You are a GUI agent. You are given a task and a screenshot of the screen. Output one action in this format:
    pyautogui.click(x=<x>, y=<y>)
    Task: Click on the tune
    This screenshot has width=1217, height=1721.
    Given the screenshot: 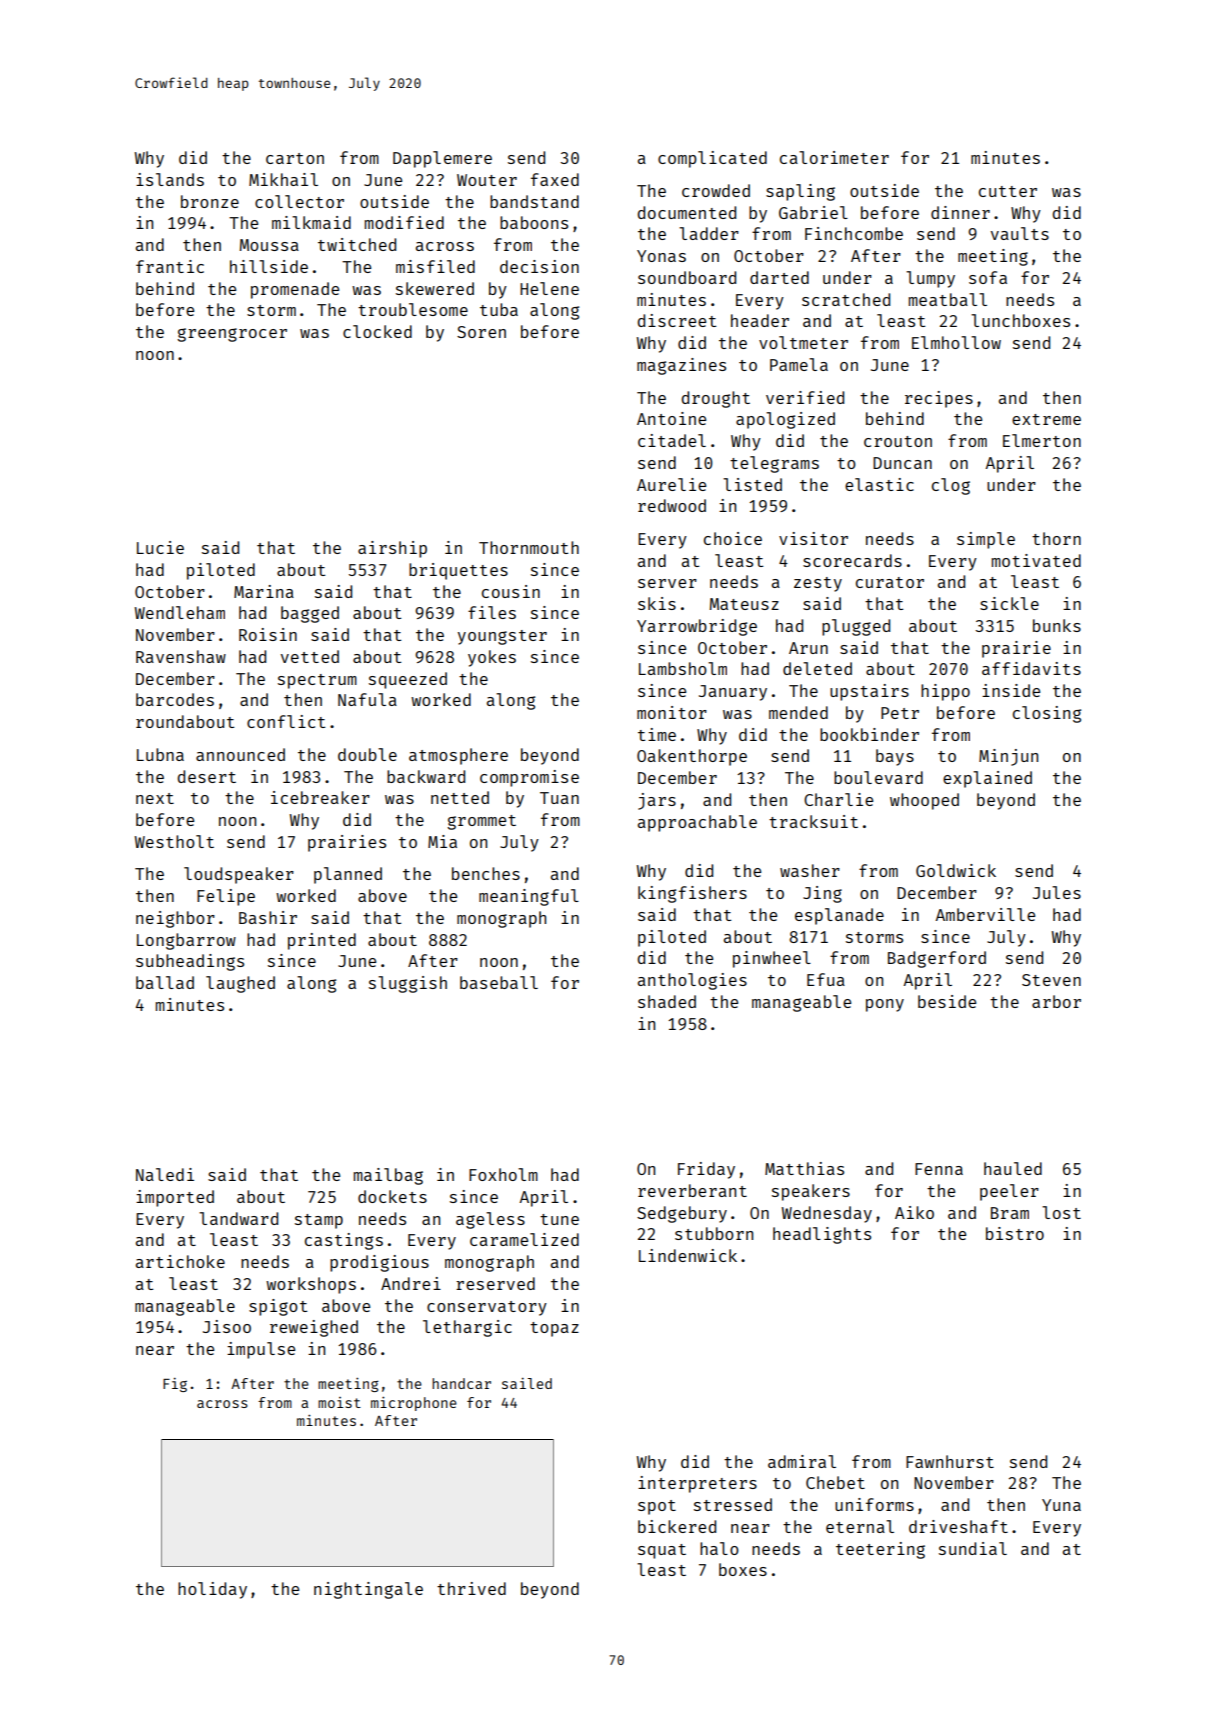 What is the action you would take?
    pyautogui.click(x=559, y=1219)
